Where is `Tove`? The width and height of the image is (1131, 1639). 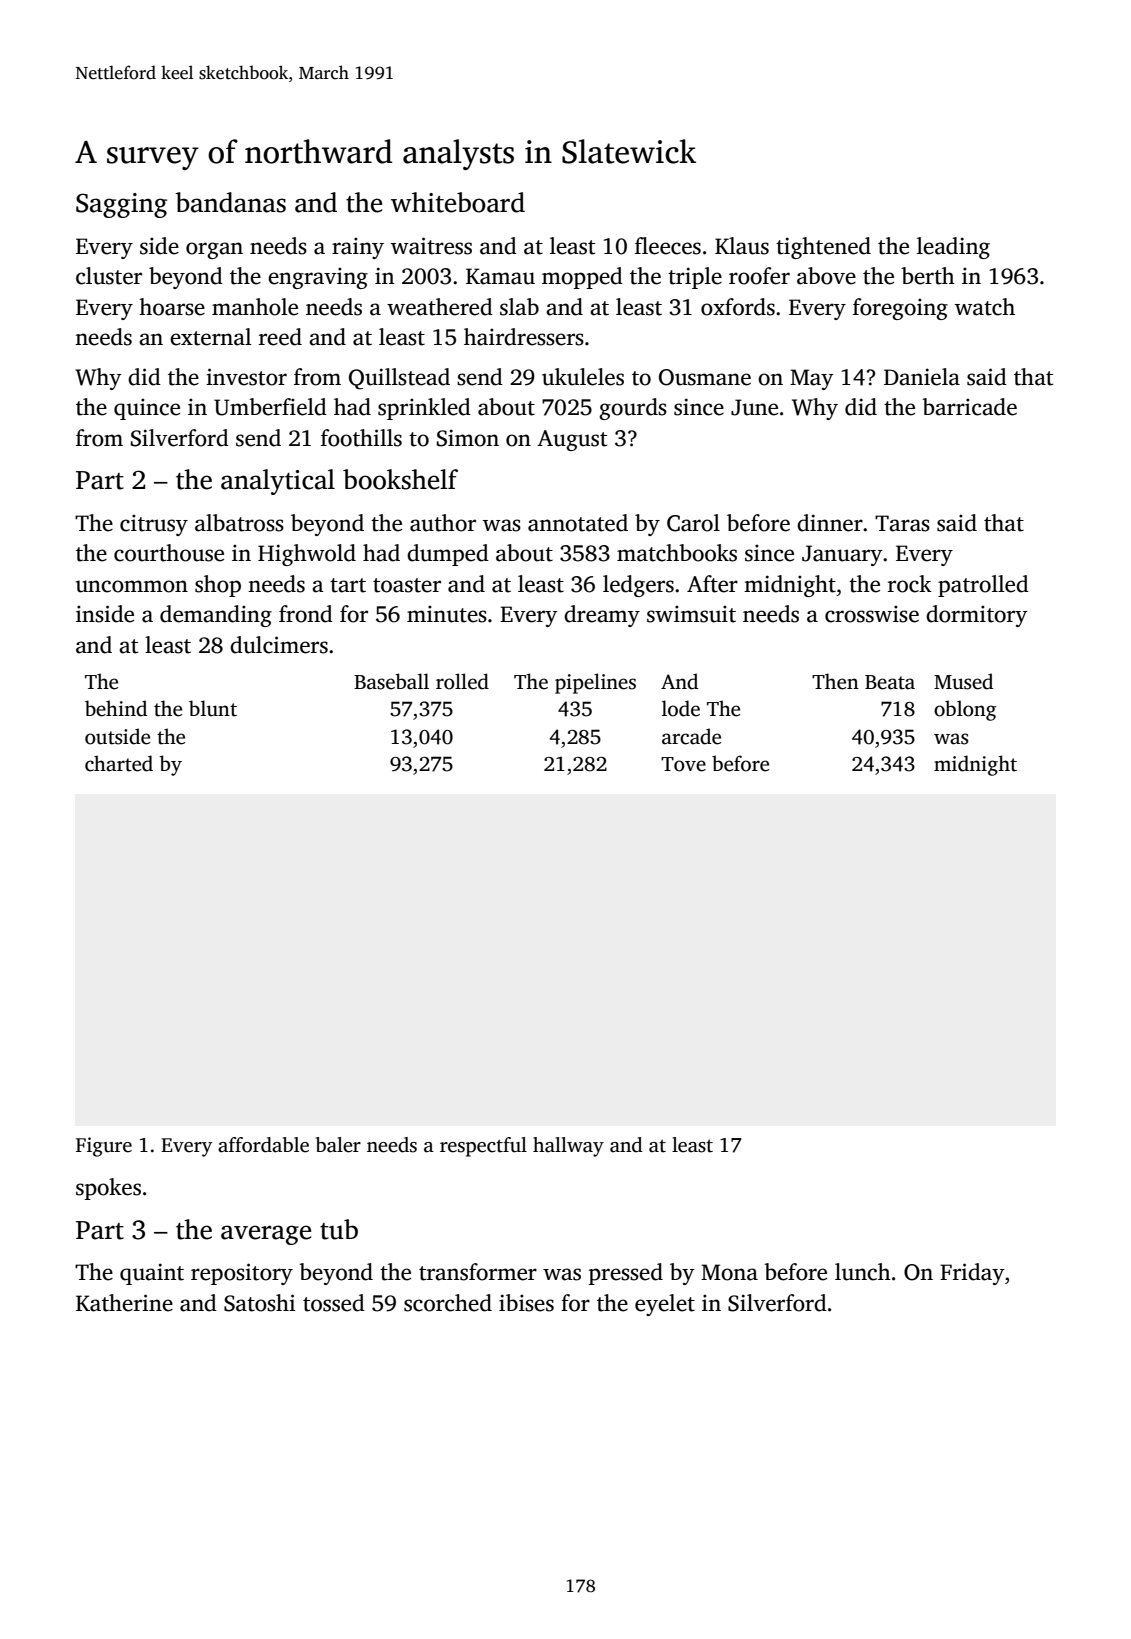 Tove is located at coordinates (683, 764).
